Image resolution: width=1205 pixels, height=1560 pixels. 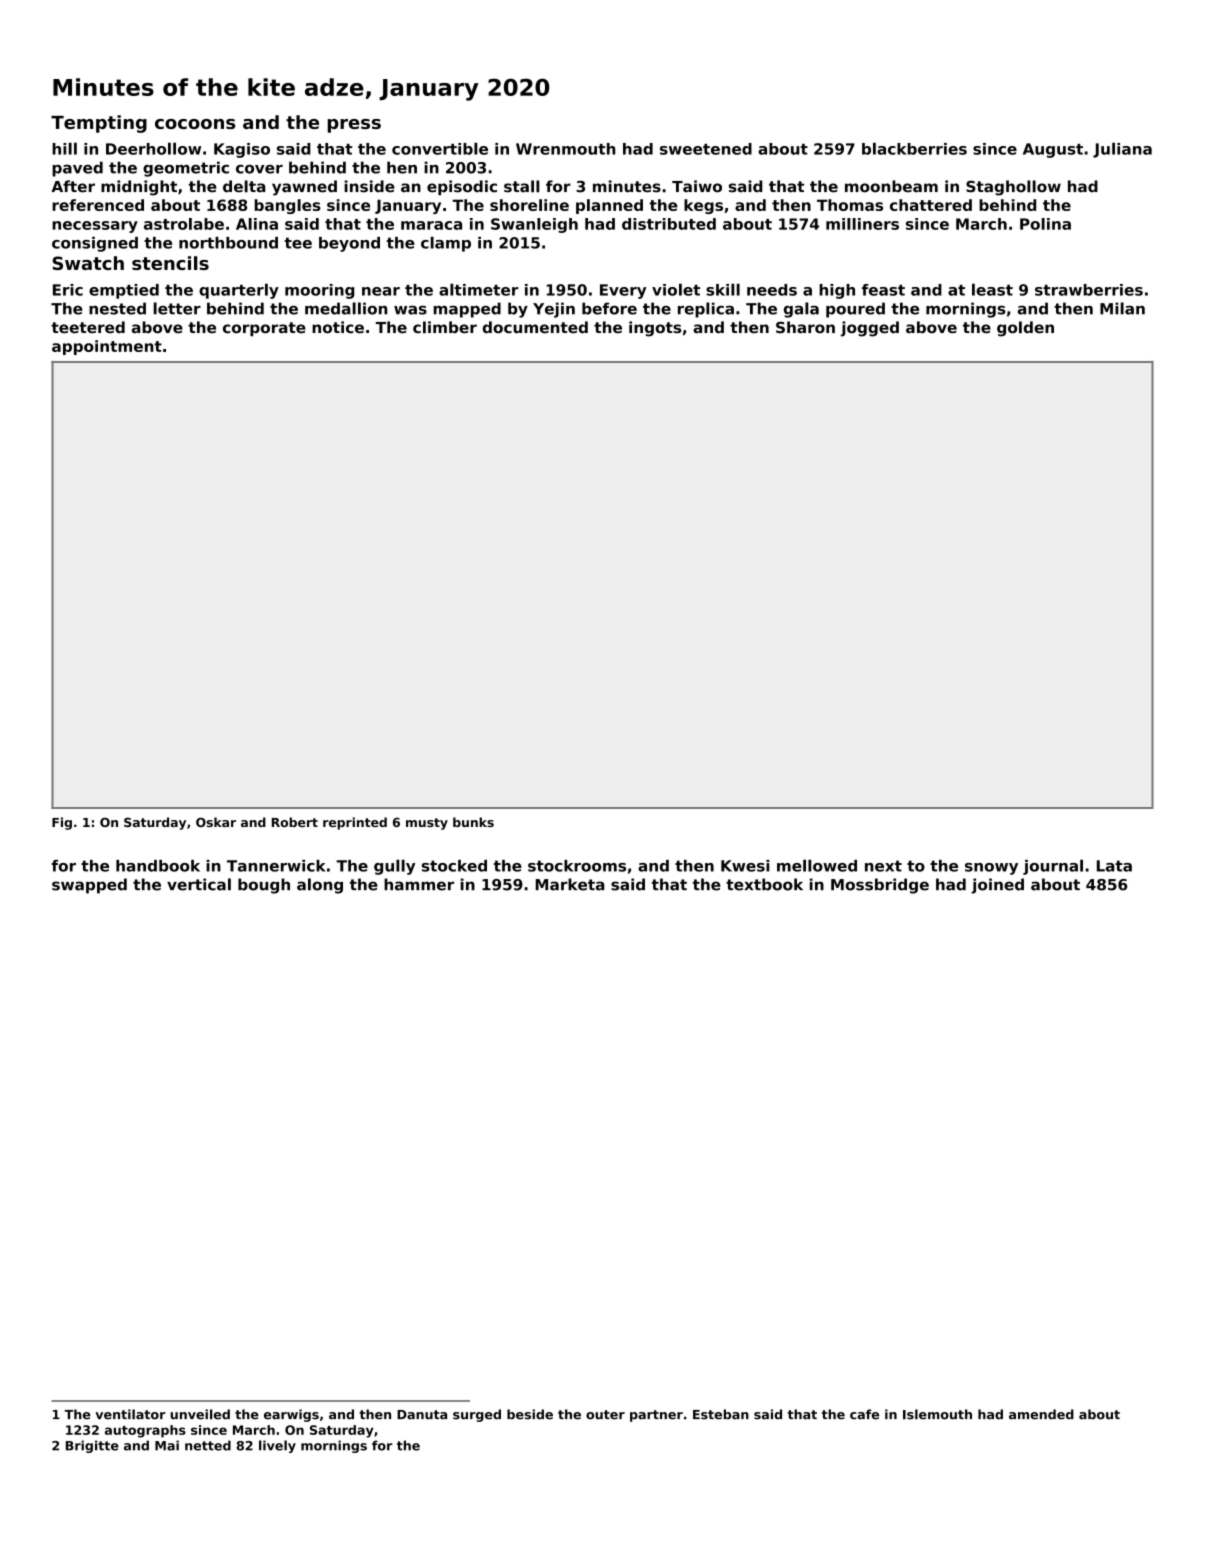 I want to click on Staghollow, so click(x=1013, y=188).
